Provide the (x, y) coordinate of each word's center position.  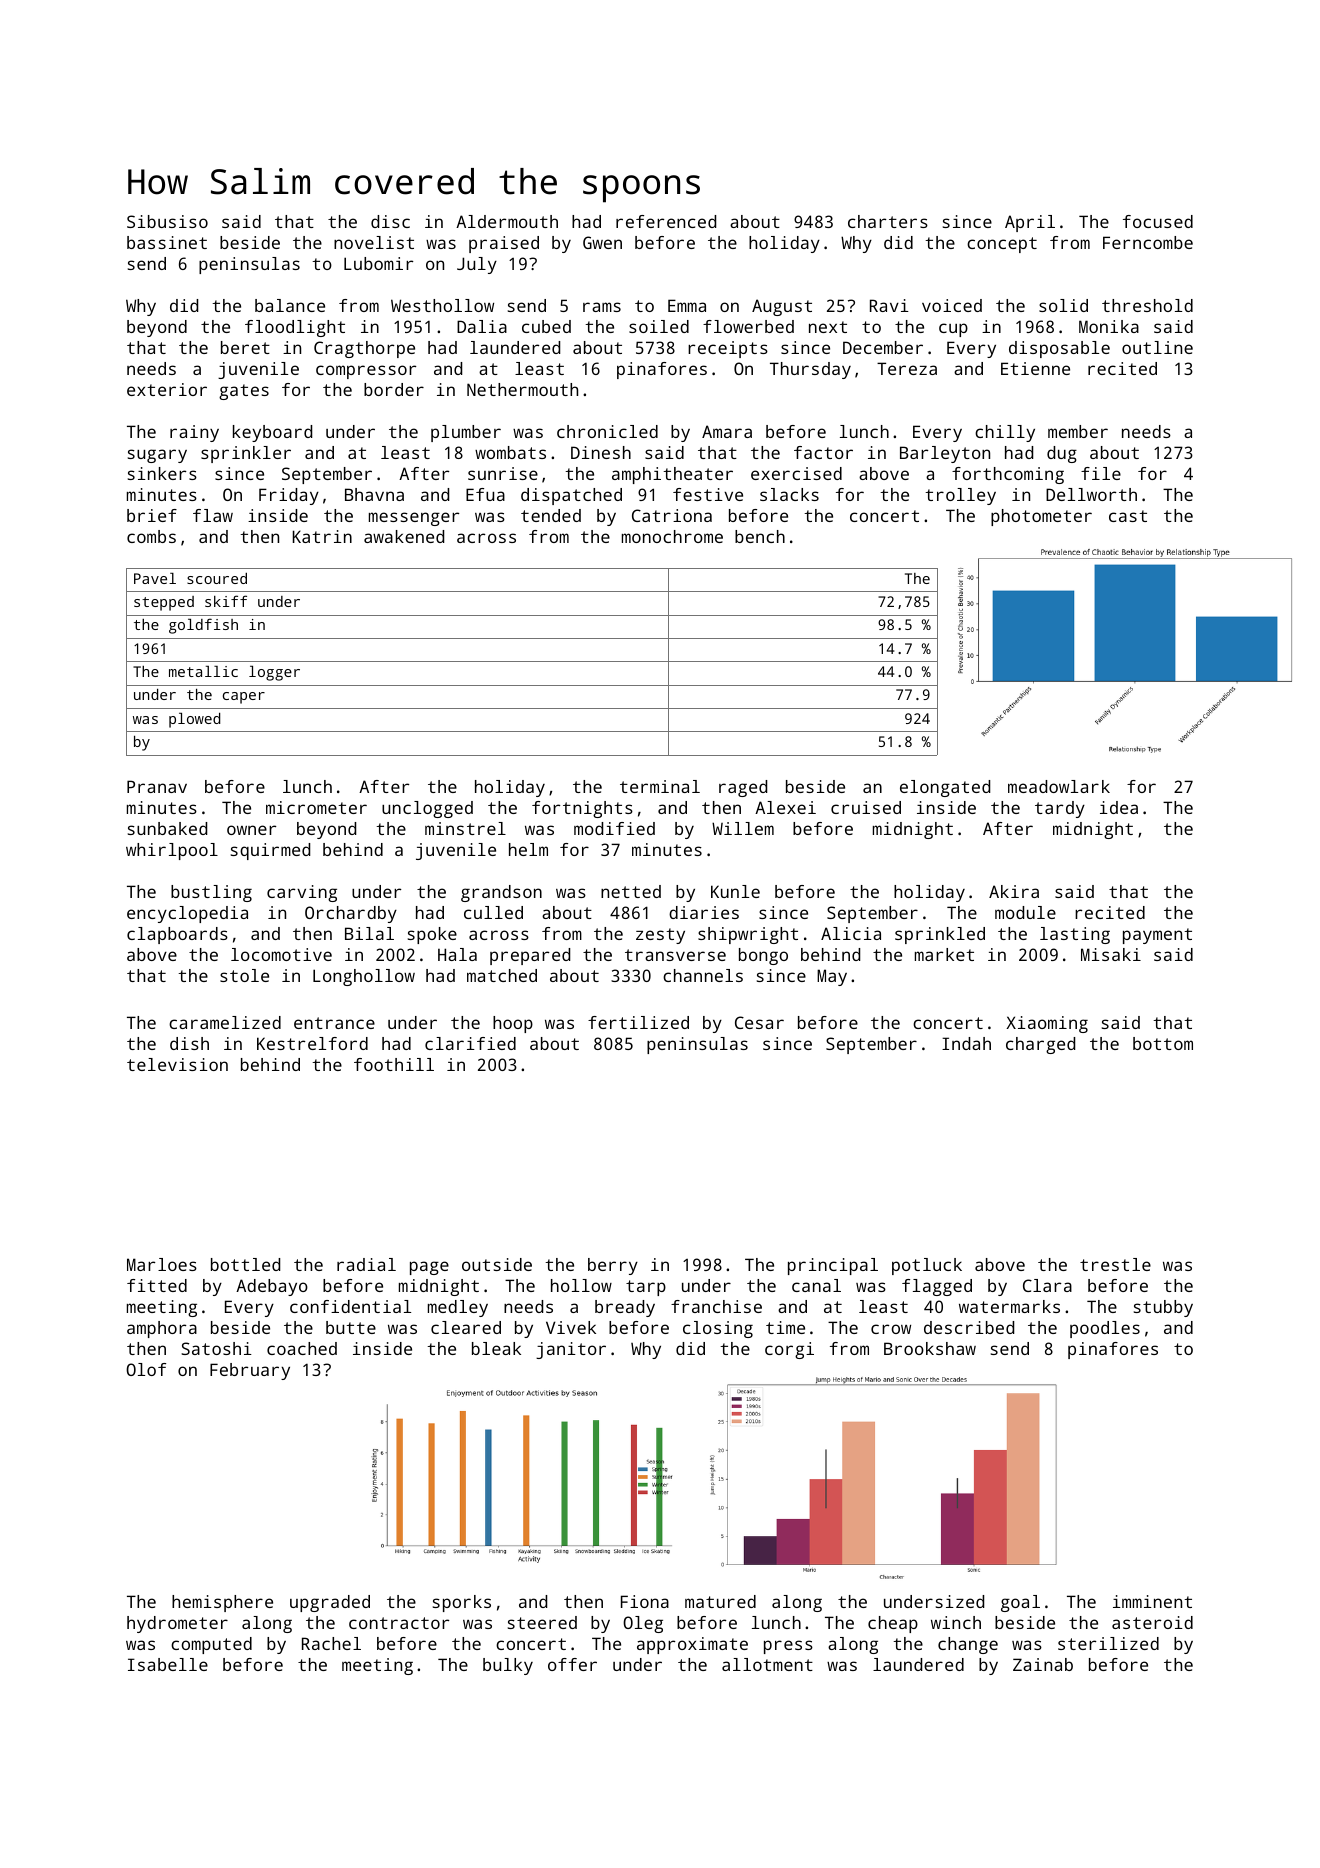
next (828, 327)
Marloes (162, 1264)
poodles (1105, 1329)
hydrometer (177, 1624)
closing (718, 1329)
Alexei (785, 807)
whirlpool (172, 851)
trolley (960, 496)
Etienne (1035, 368)
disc (390, 221)
